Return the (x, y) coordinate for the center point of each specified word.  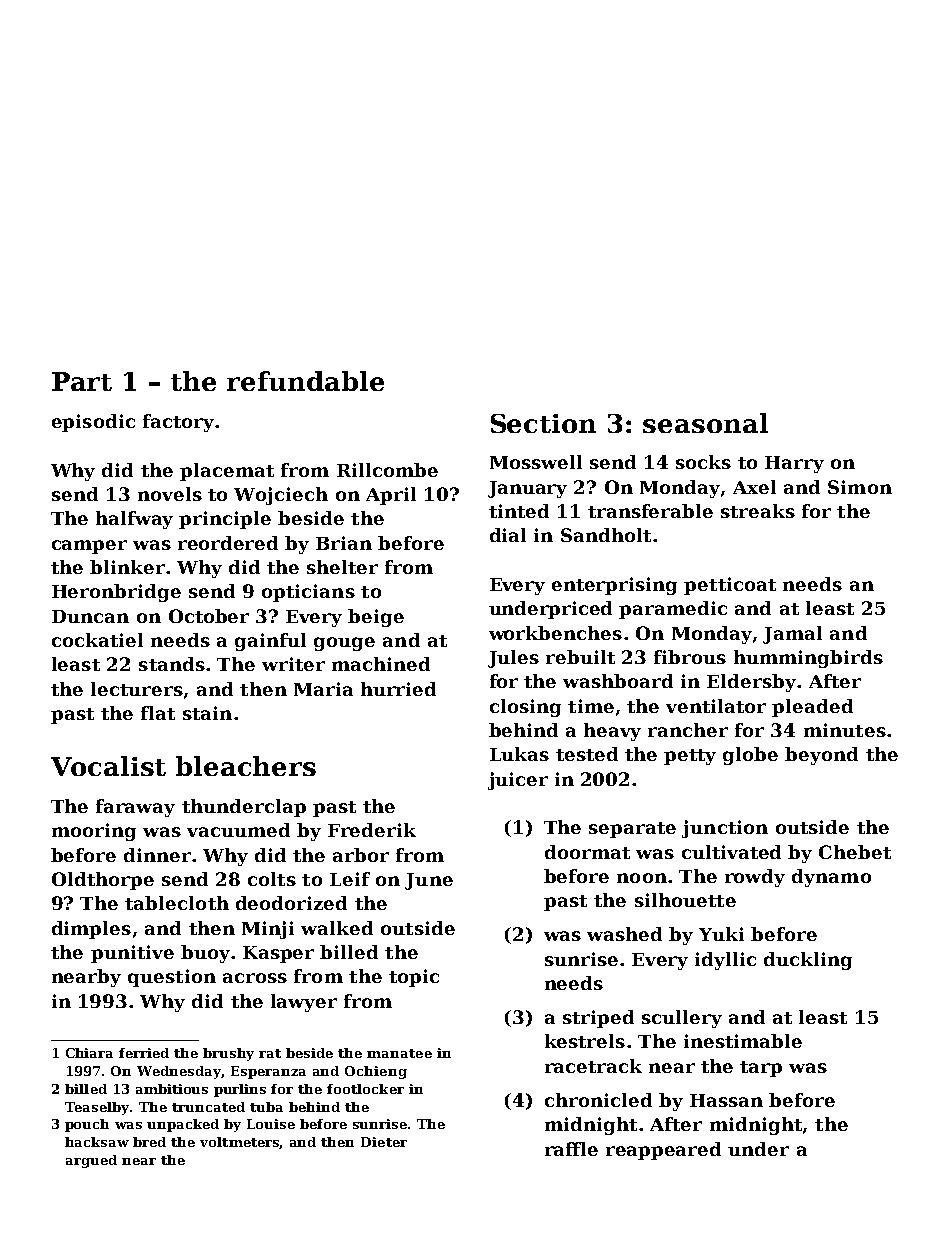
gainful (270, 642)
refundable (305, 381)
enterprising (614, 586)
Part (82, 381)
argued (91, 1161)
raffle (571, 1149)
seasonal (705, 423)
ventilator (716, 706)
